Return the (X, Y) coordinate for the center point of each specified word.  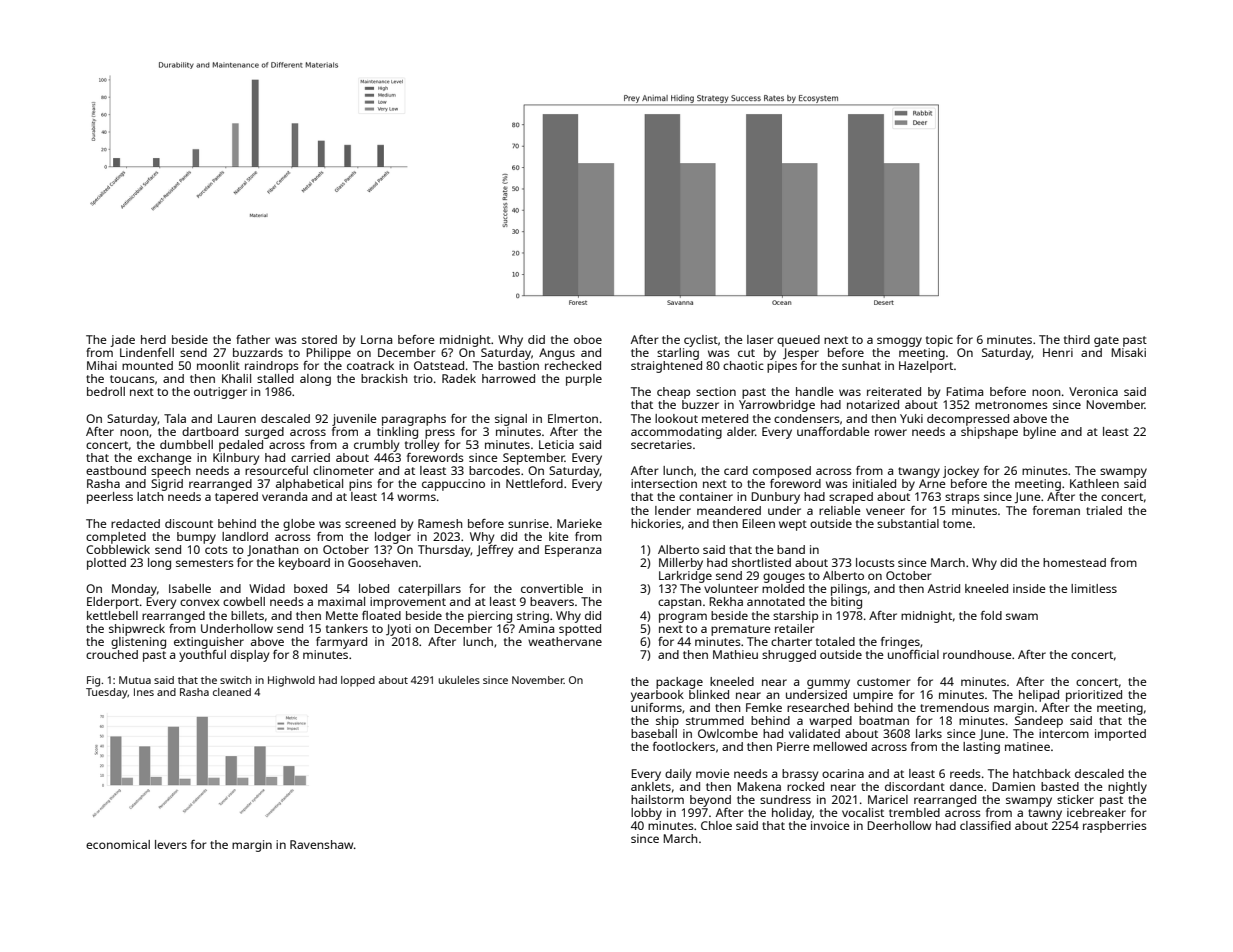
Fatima (964, 391)
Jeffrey (494, 551)
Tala (175, 418)
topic (939, 341)
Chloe (716, 825)
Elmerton (573, 418)
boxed (310, 588)
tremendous (954, 707)
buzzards (258, 352)
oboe (588, 339)
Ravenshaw (321, 844)
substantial (908, 523)
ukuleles (459, 680)
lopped (358, 681)
